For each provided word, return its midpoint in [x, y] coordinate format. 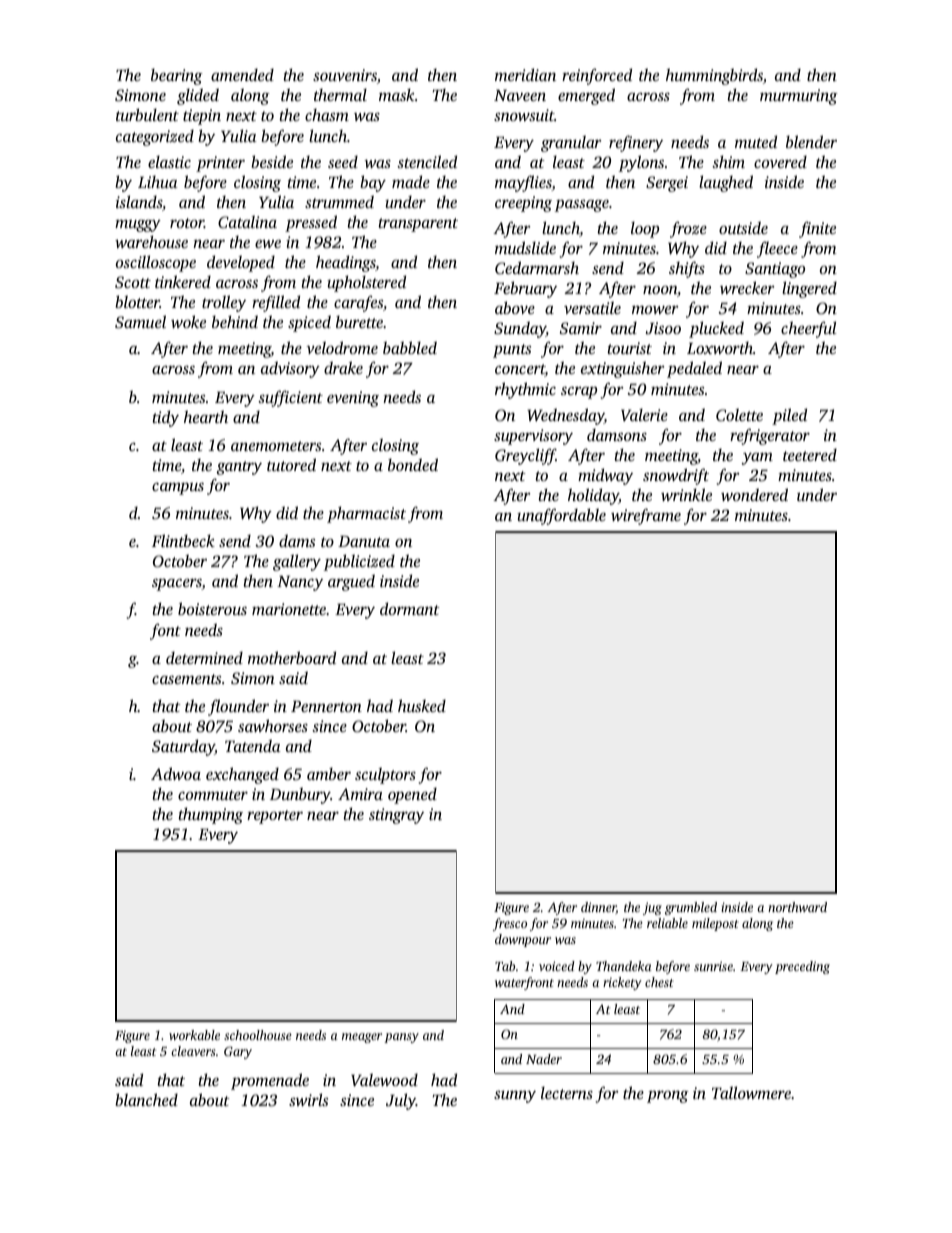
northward [797, 907]
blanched [146, 1099]
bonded [413, 464]
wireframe [646, 516]
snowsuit [524, 115]
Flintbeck [183, 540]
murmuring [799, 97]
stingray [396, 816]
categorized [155, 137]
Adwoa [176, 773]
